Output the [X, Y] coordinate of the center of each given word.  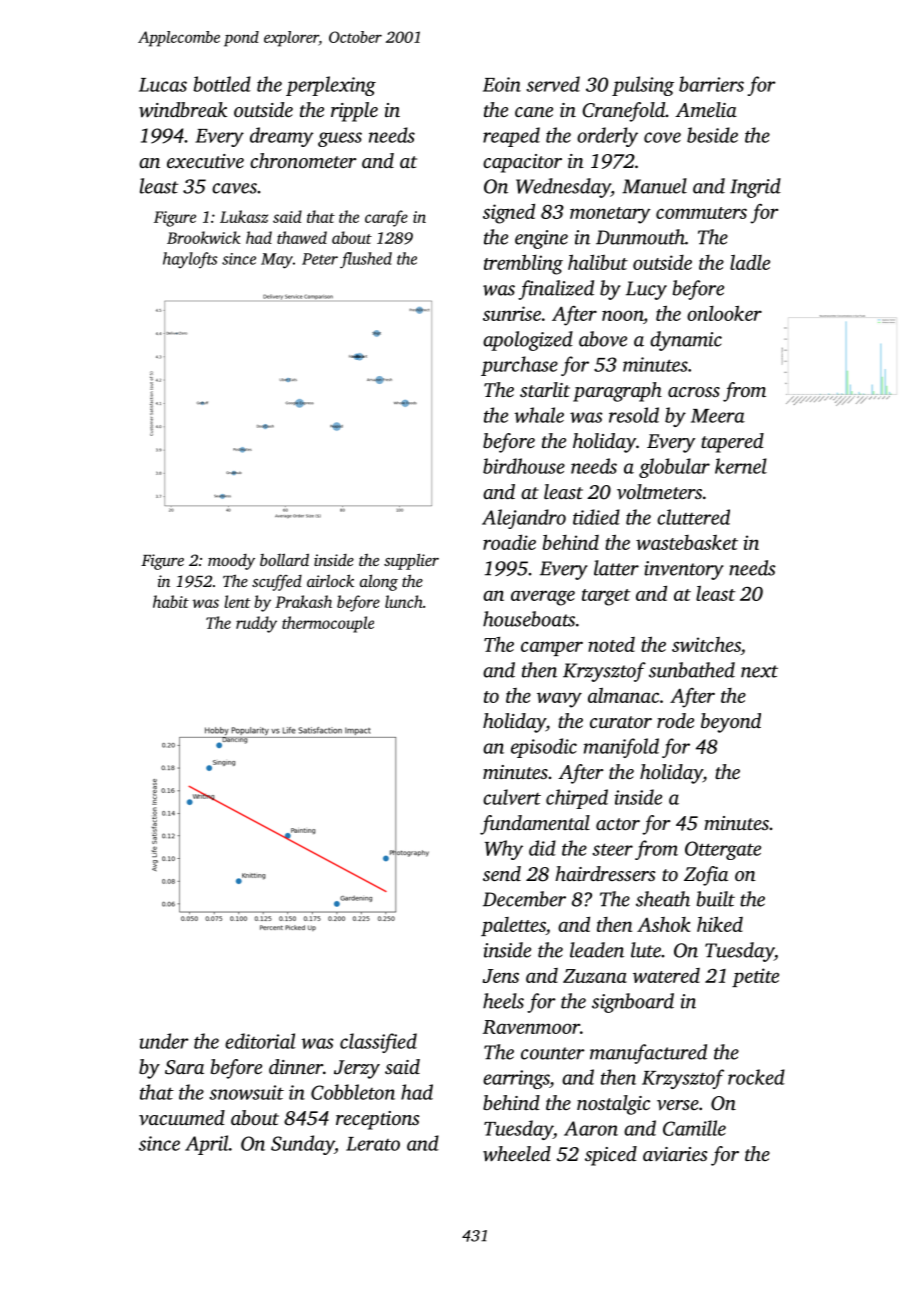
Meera [718, 416]
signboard [633, 1003]
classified [378, 1043]
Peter [320, 259]
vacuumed [182, 1117]
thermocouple [328, 624]
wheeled [517, 1153]
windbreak [183, 109]
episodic [544, 748]
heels [503, 1001]
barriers [711, 84]
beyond [731, 723]
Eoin [502, 84]
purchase [519, 366]
